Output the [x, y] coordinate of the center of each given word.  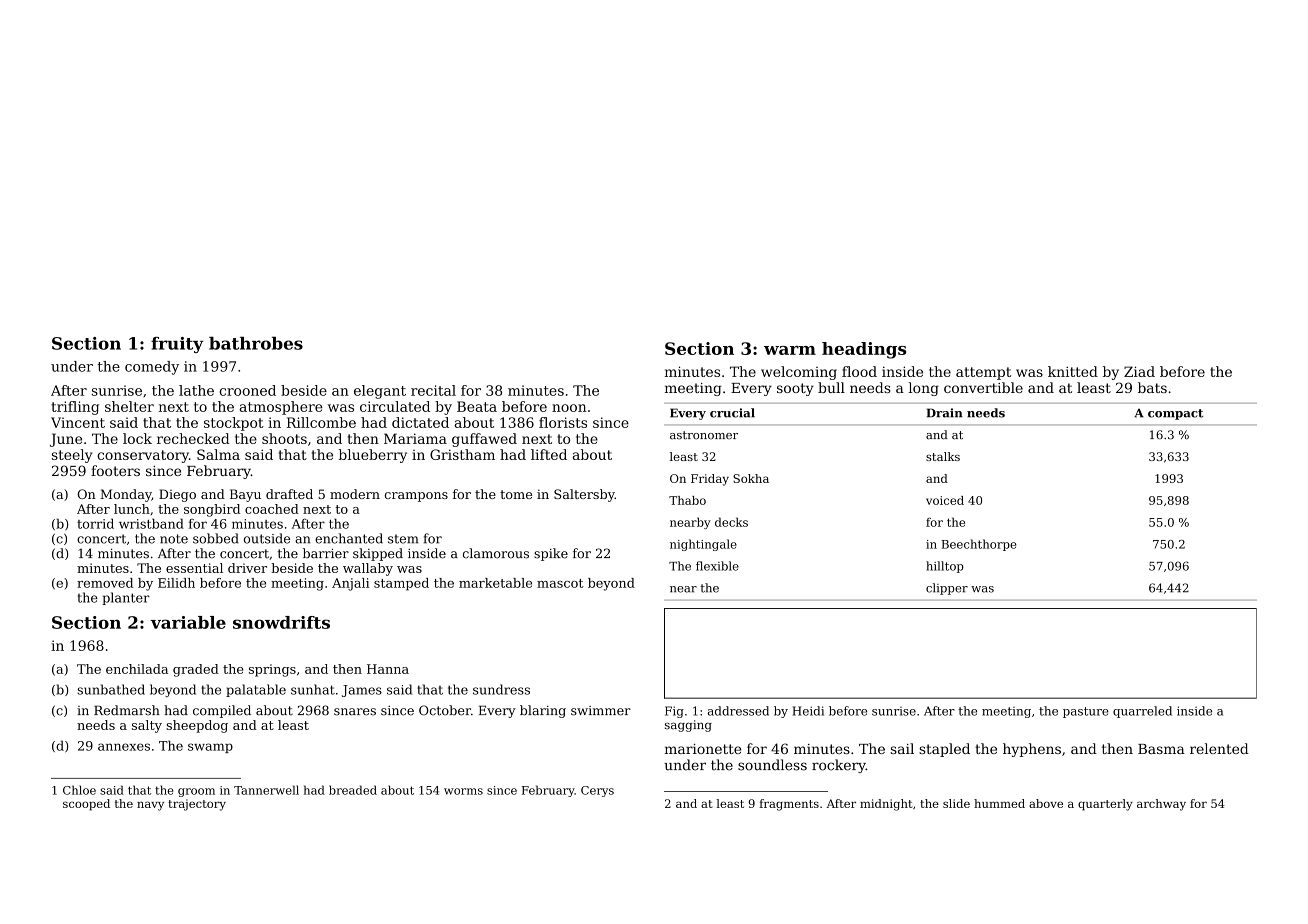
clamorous [496, 553]
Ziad [1139, 371]
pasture [1086, 712]
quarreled [1142, 712]
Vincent [78, 422]
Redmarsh [127, 710]
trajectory [197, 805]
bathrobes [256, 343]
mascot [560, 583]
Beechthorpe [978, 545]
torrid [95, 523]
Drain [944, 413]
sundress [501, 689]
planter [126, 598]
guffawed [484, 440]
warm [790, 350]
